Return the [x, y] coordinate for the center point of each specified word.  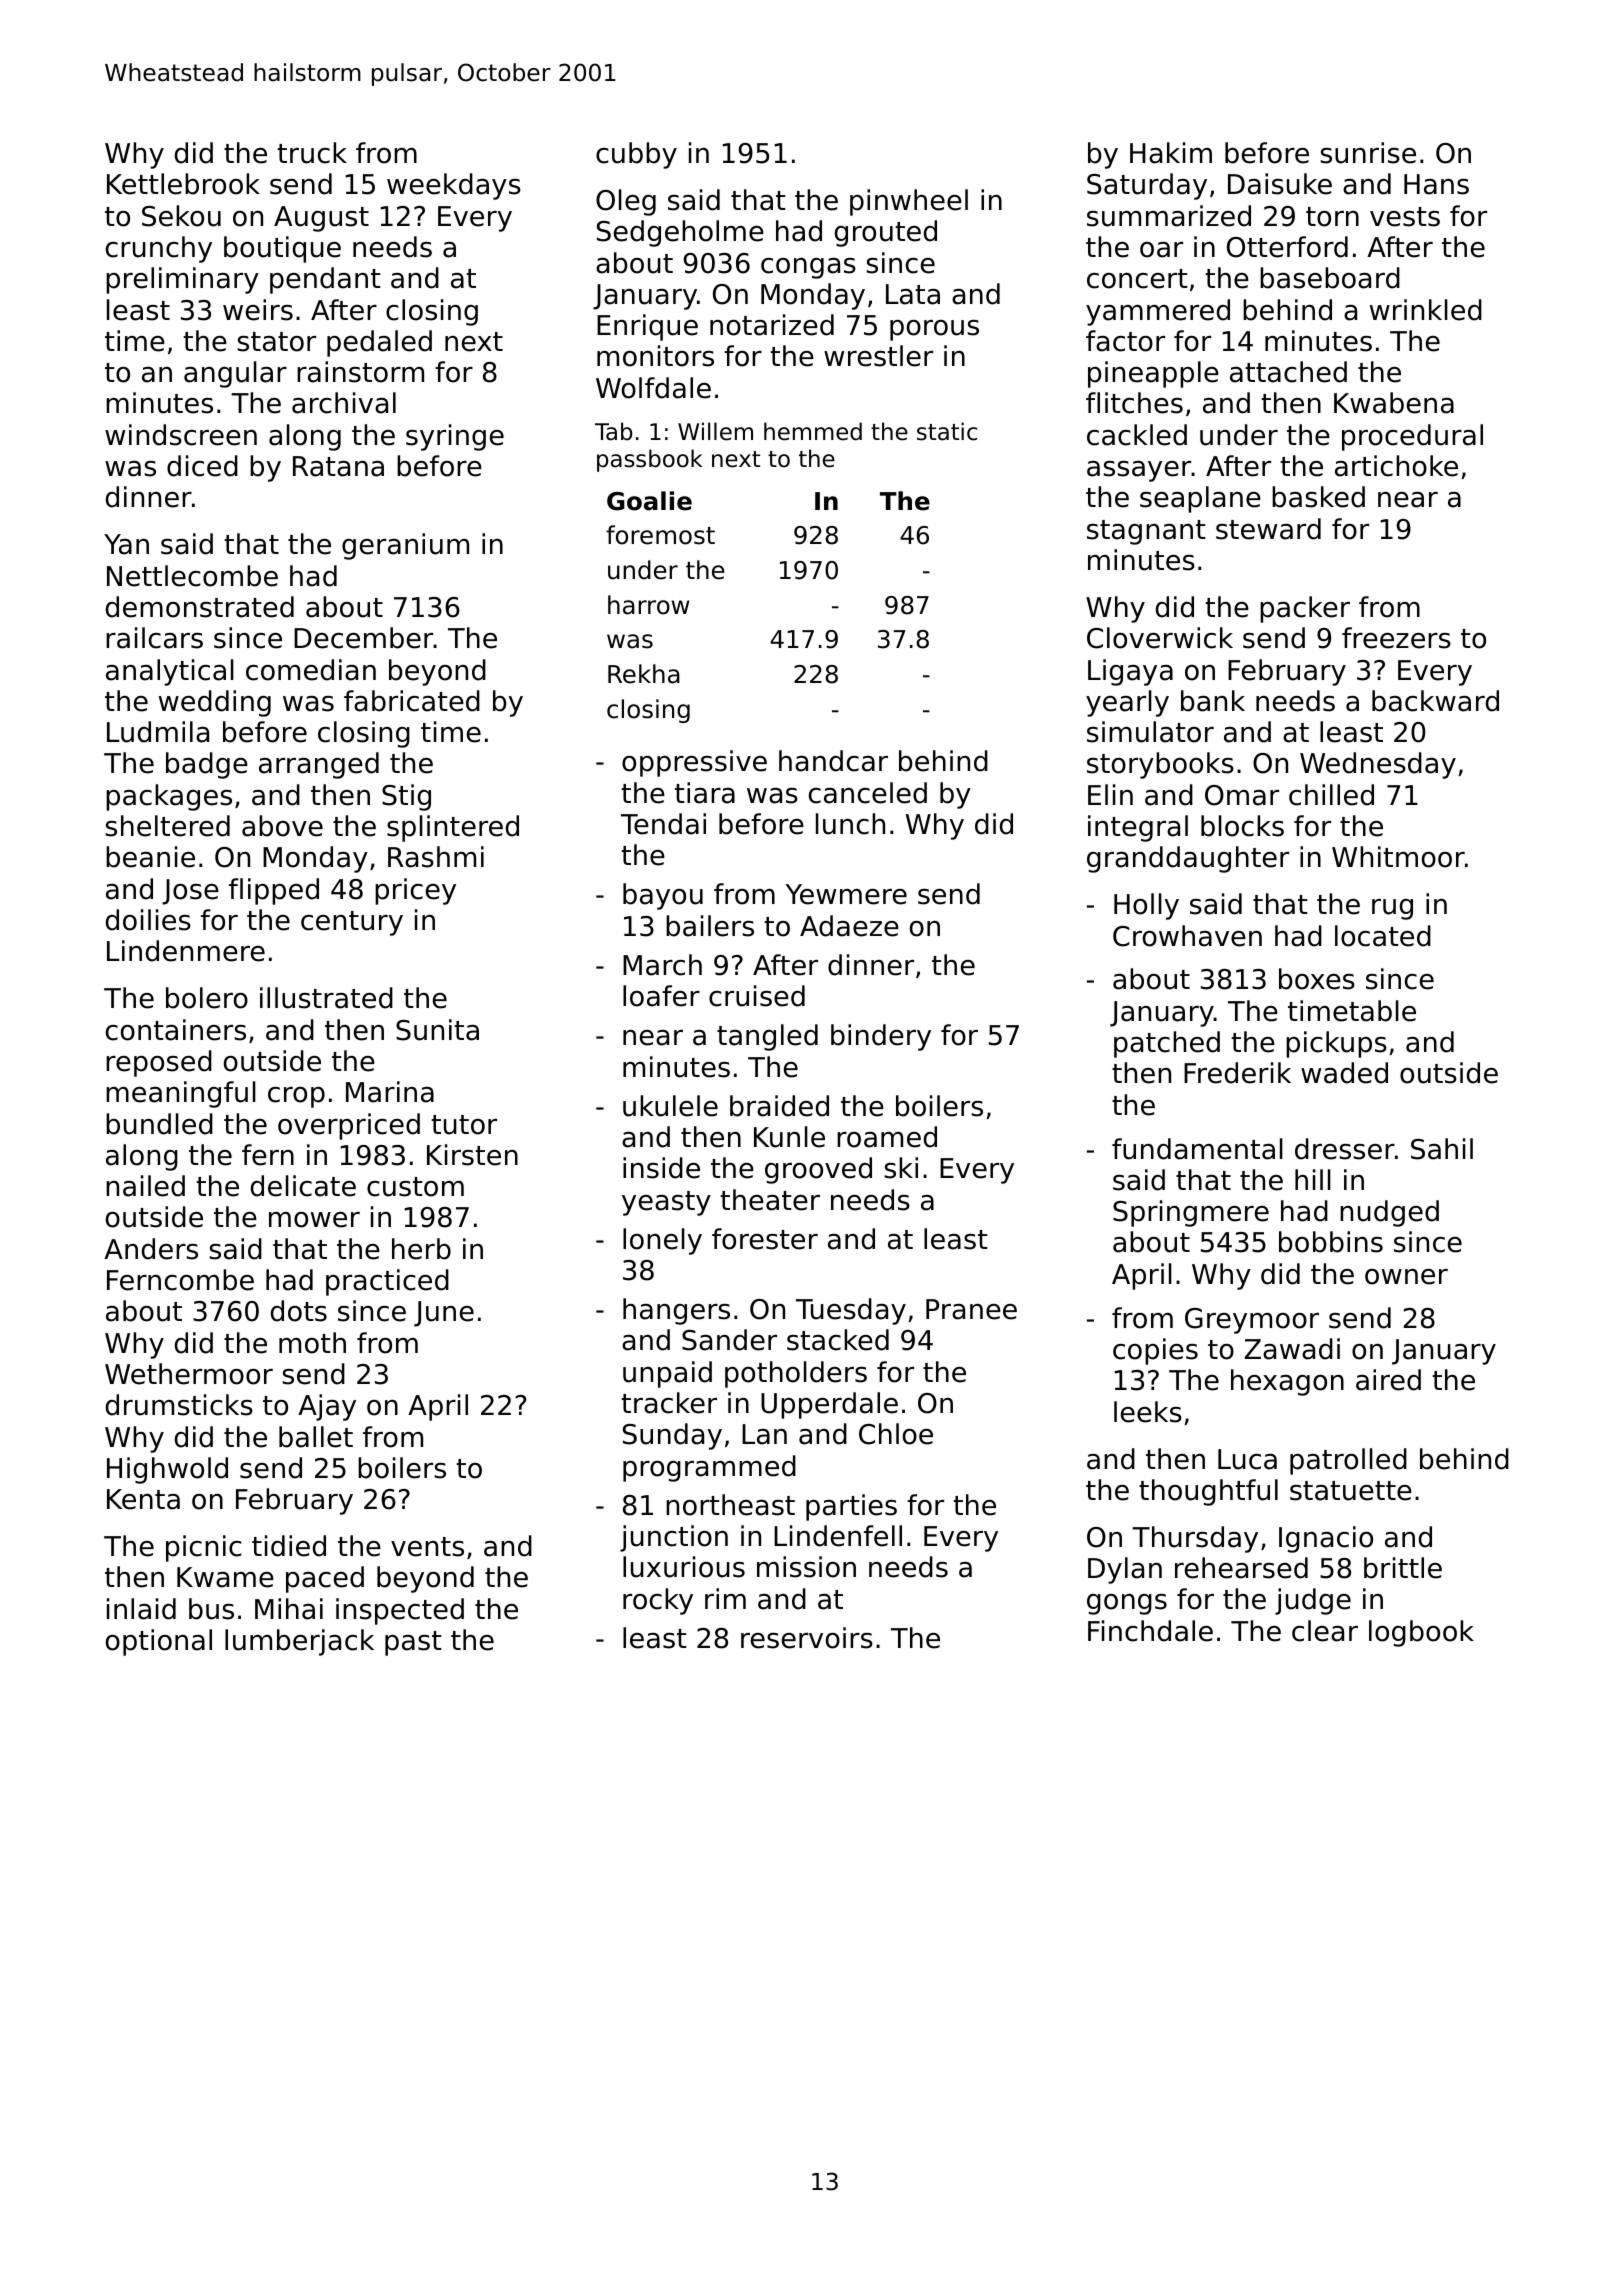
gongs [1127, 1604]
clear [1325, 1631]
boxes [1317, 979]
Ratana [338, 466]
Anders [151, 1249]
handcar [833, 761]
